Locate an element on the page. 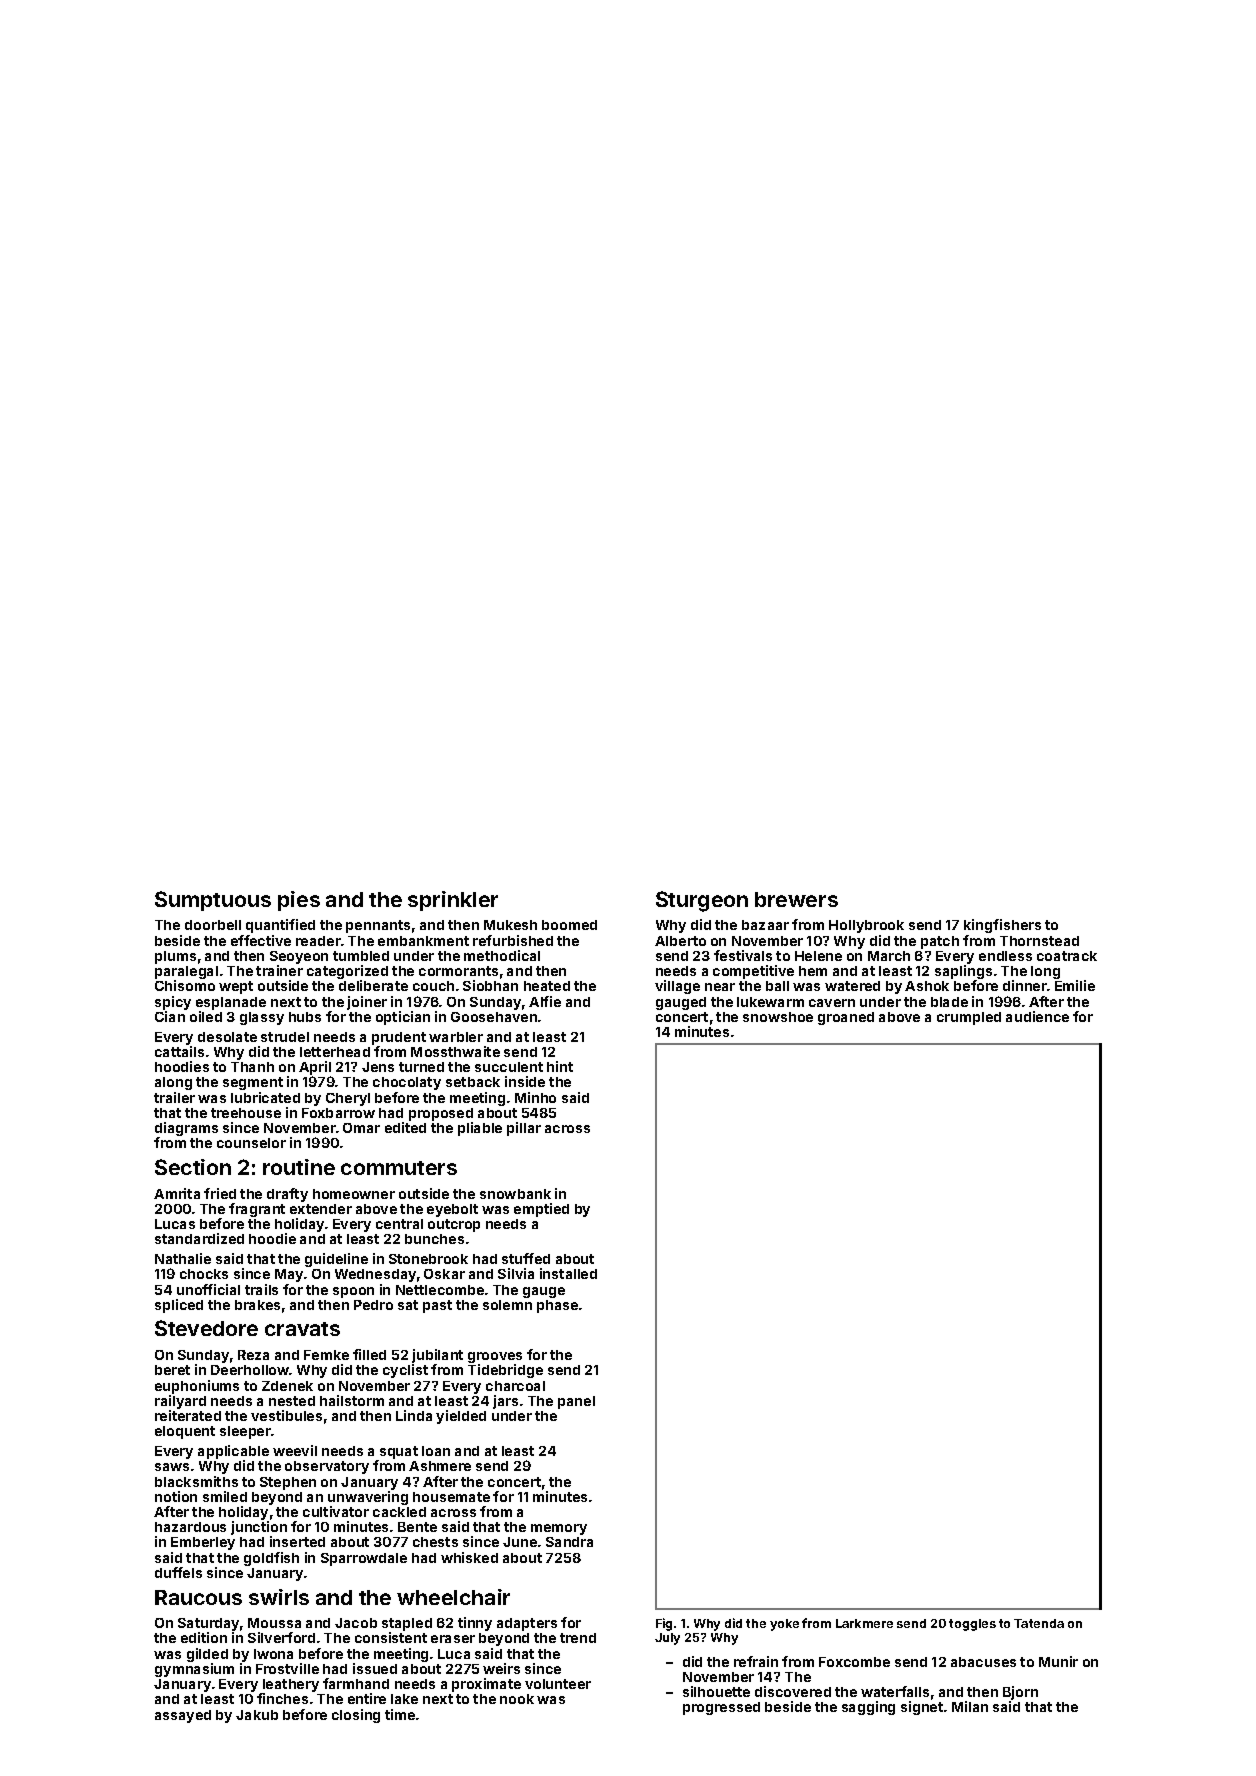 The height and width of the document is (1776, 1256). panel is located at coordinates (576, 1402).
